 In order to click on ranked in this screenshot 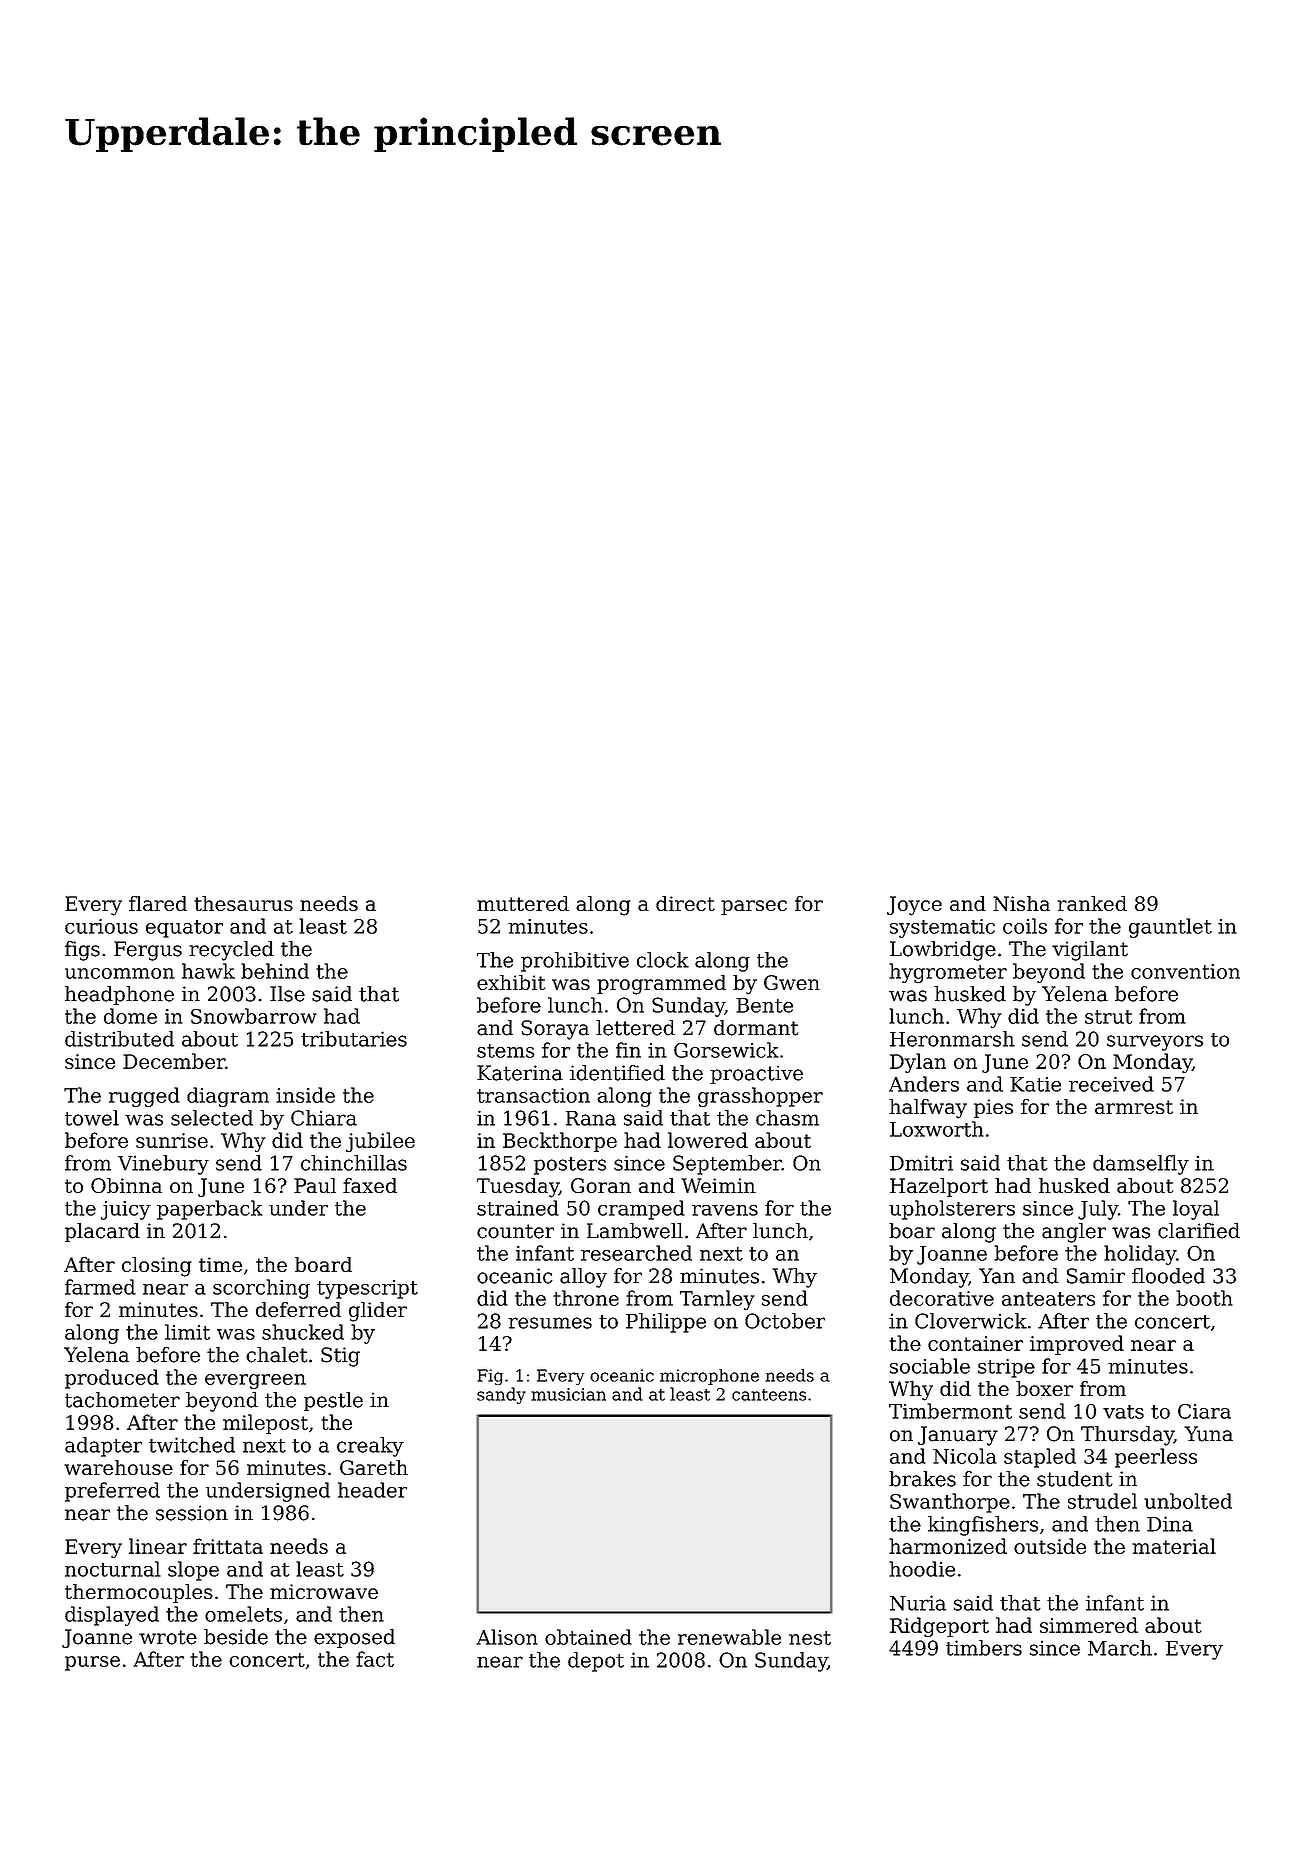, I will do `click(1092, 903)`.
